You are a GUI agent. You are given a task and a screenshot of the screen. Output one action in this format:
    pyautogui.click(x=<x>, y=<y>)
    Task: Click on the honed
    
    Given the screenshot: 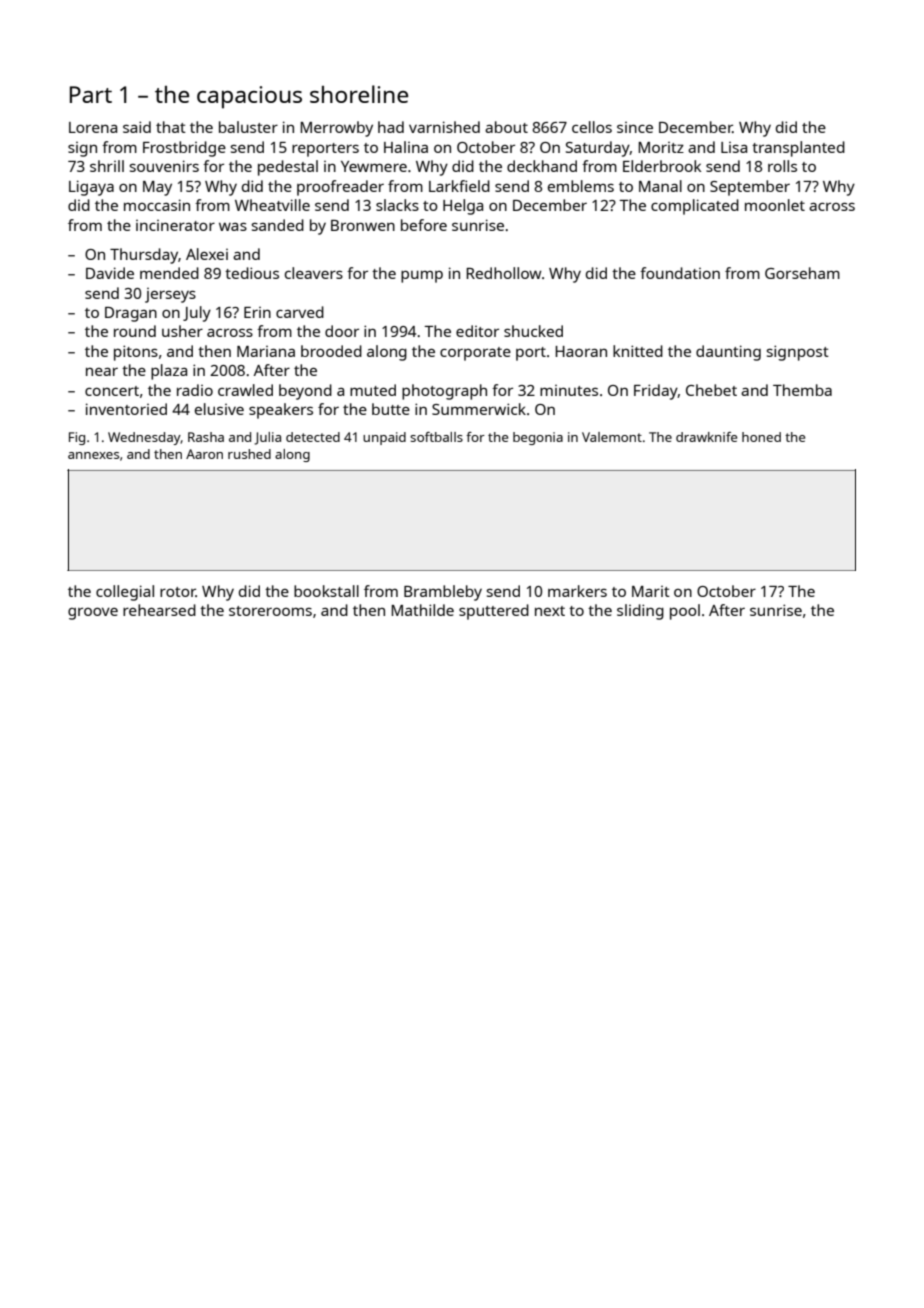 What is the action you would take?
    pyautogui.click(x=761, y=437)
